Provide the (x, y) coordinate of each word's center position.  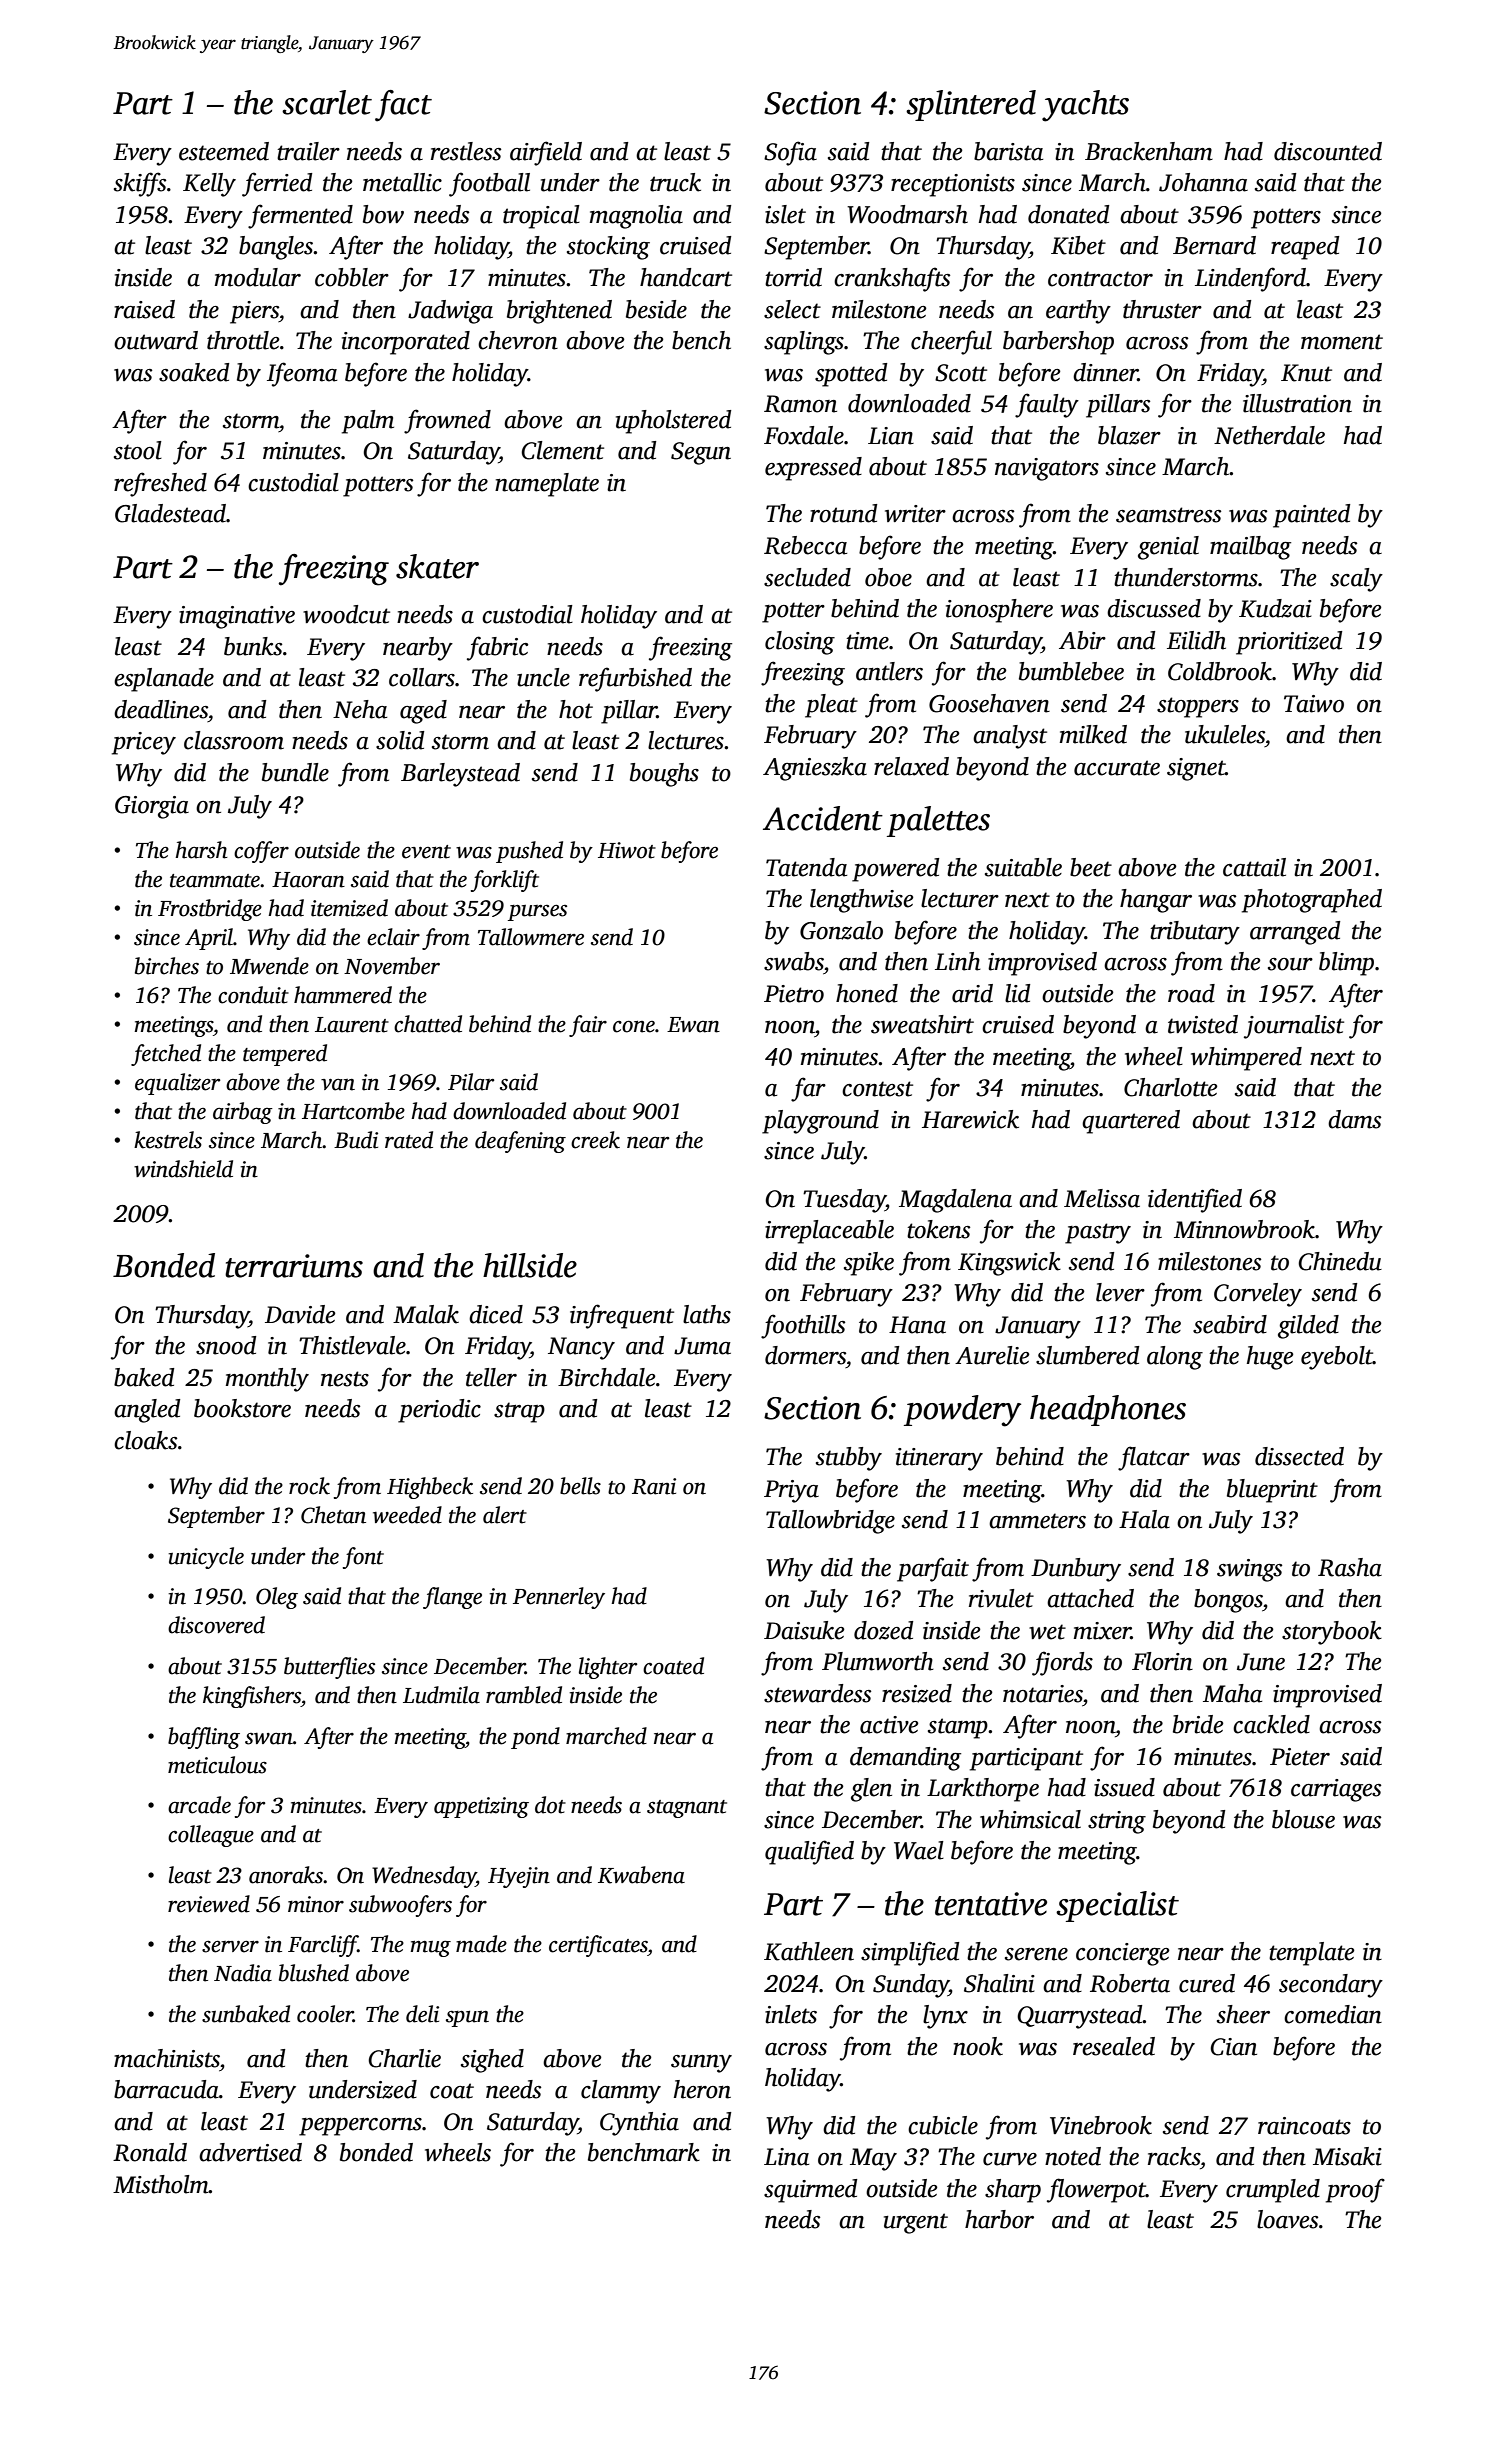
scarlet (327, 102)
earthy (1078, 312)
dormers (805, 1355)
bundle (295, 772)
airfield (546, 153)
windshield (183, 1169)
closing (800, 643)
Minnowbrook (1244, 1229)
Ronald (150, 2152)
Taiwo (1314, 704)
